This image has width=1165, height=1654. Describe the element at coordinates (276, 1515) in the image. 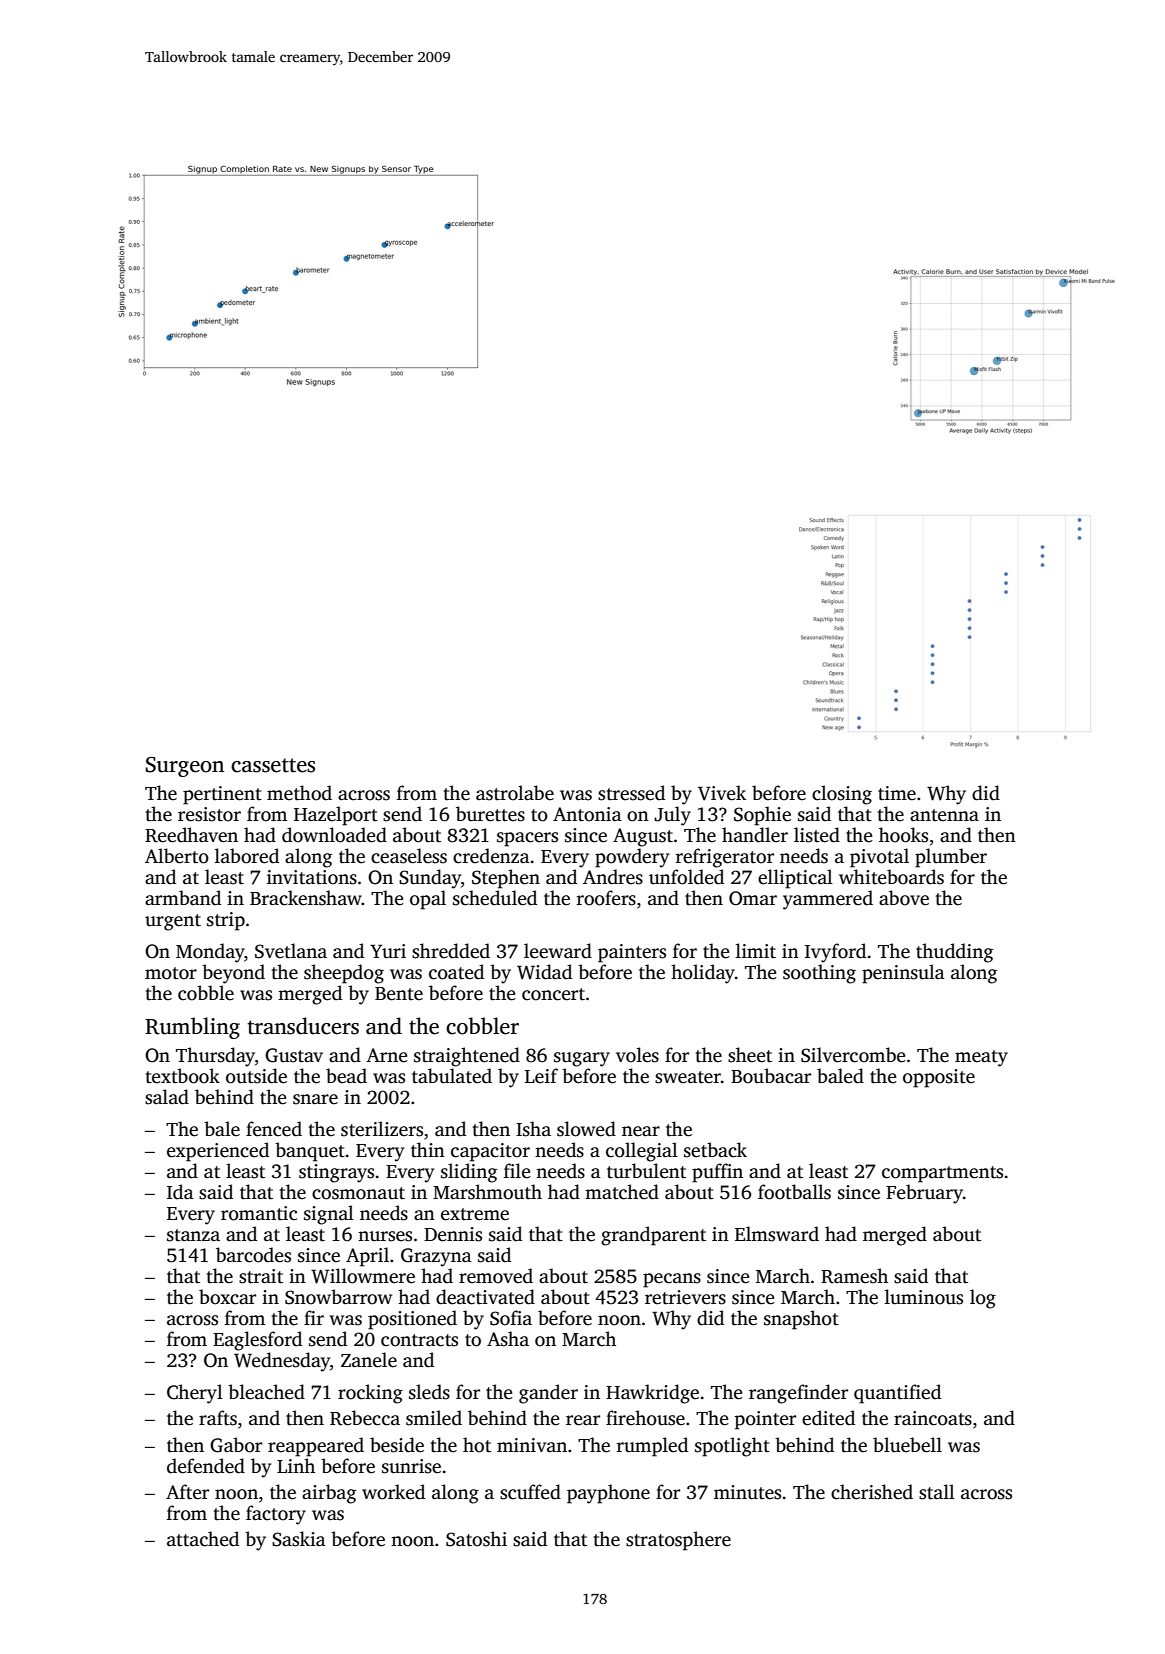

I see `factory` at that location.
